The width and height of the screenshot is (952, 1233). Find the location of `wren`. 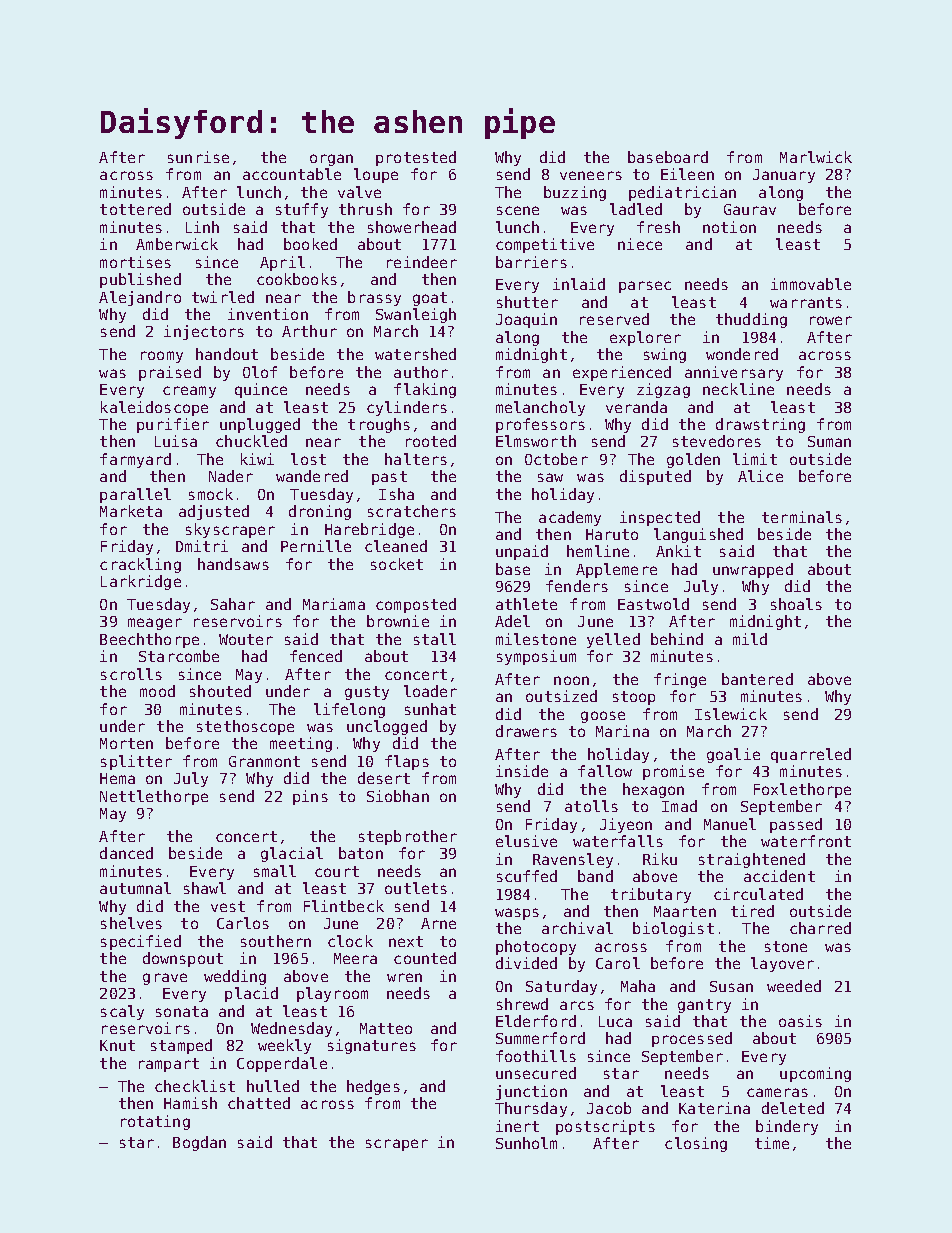

wren is located at coordinates (404, 977).
